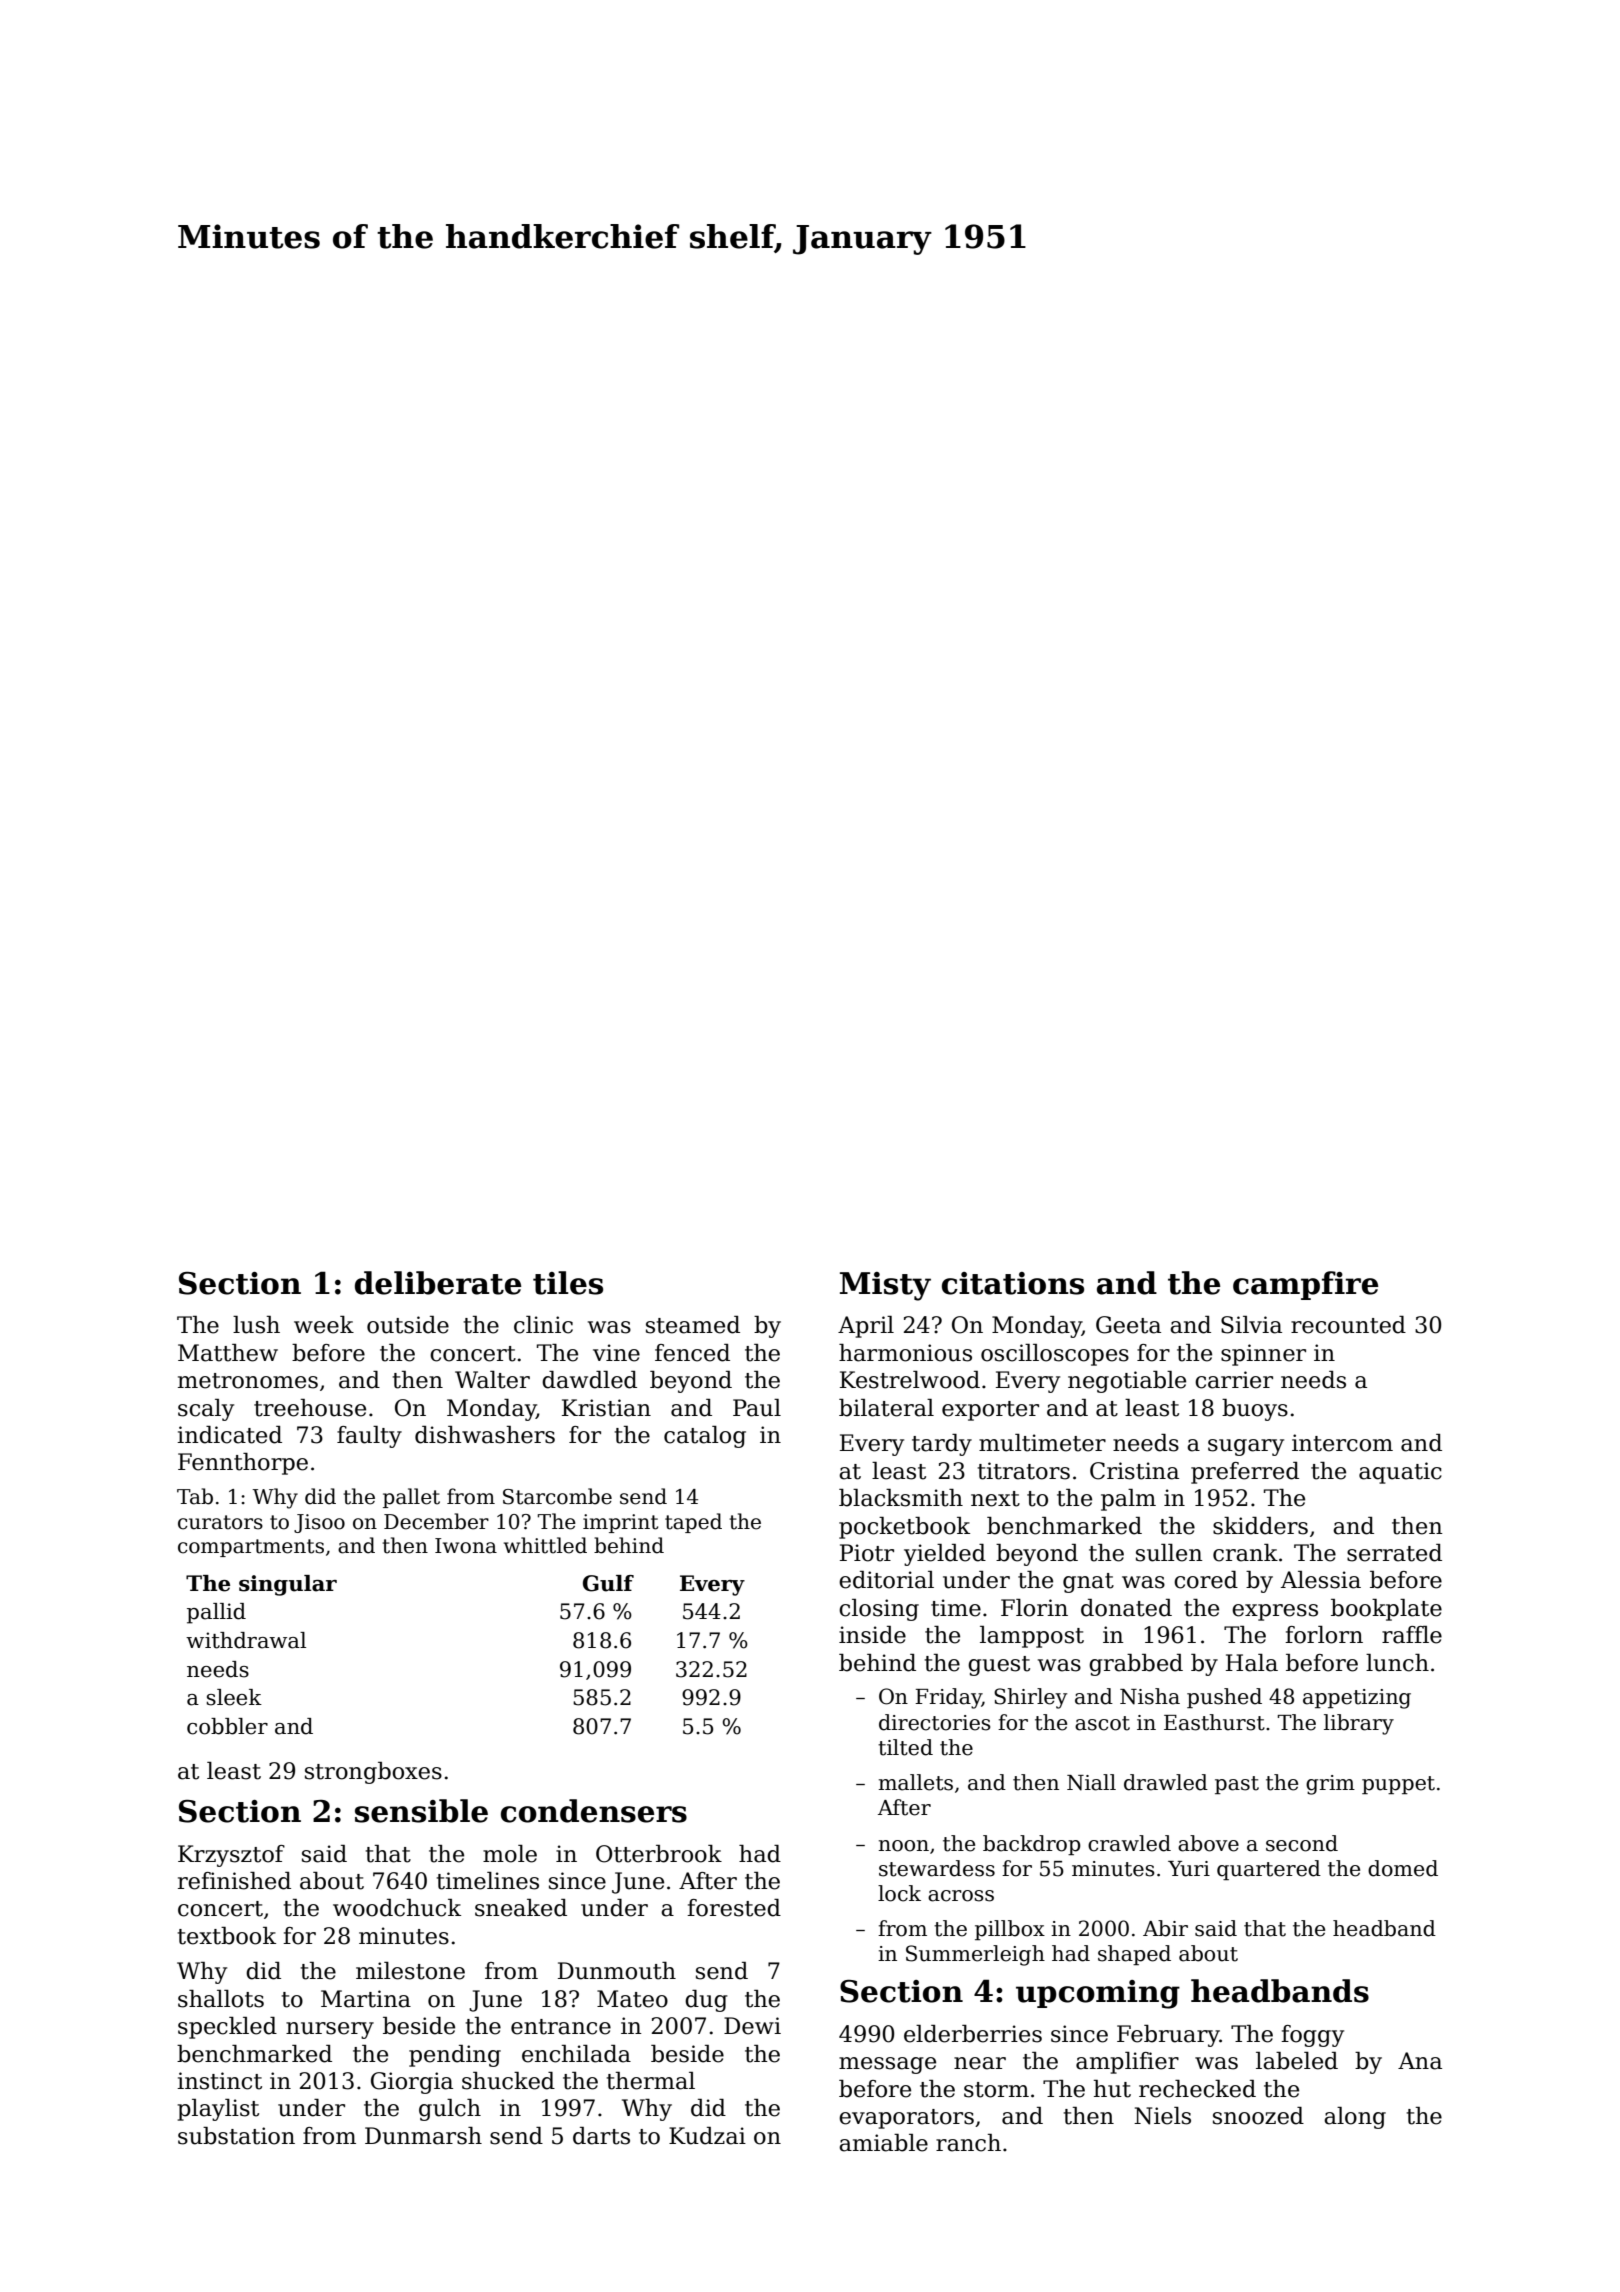 Image resolution: width=1620 pixels, height=2292 pixels. What do you see at coordinates (707, 2136) in the page?
I see `Kudzai` at bounding box center [707, 2136].
